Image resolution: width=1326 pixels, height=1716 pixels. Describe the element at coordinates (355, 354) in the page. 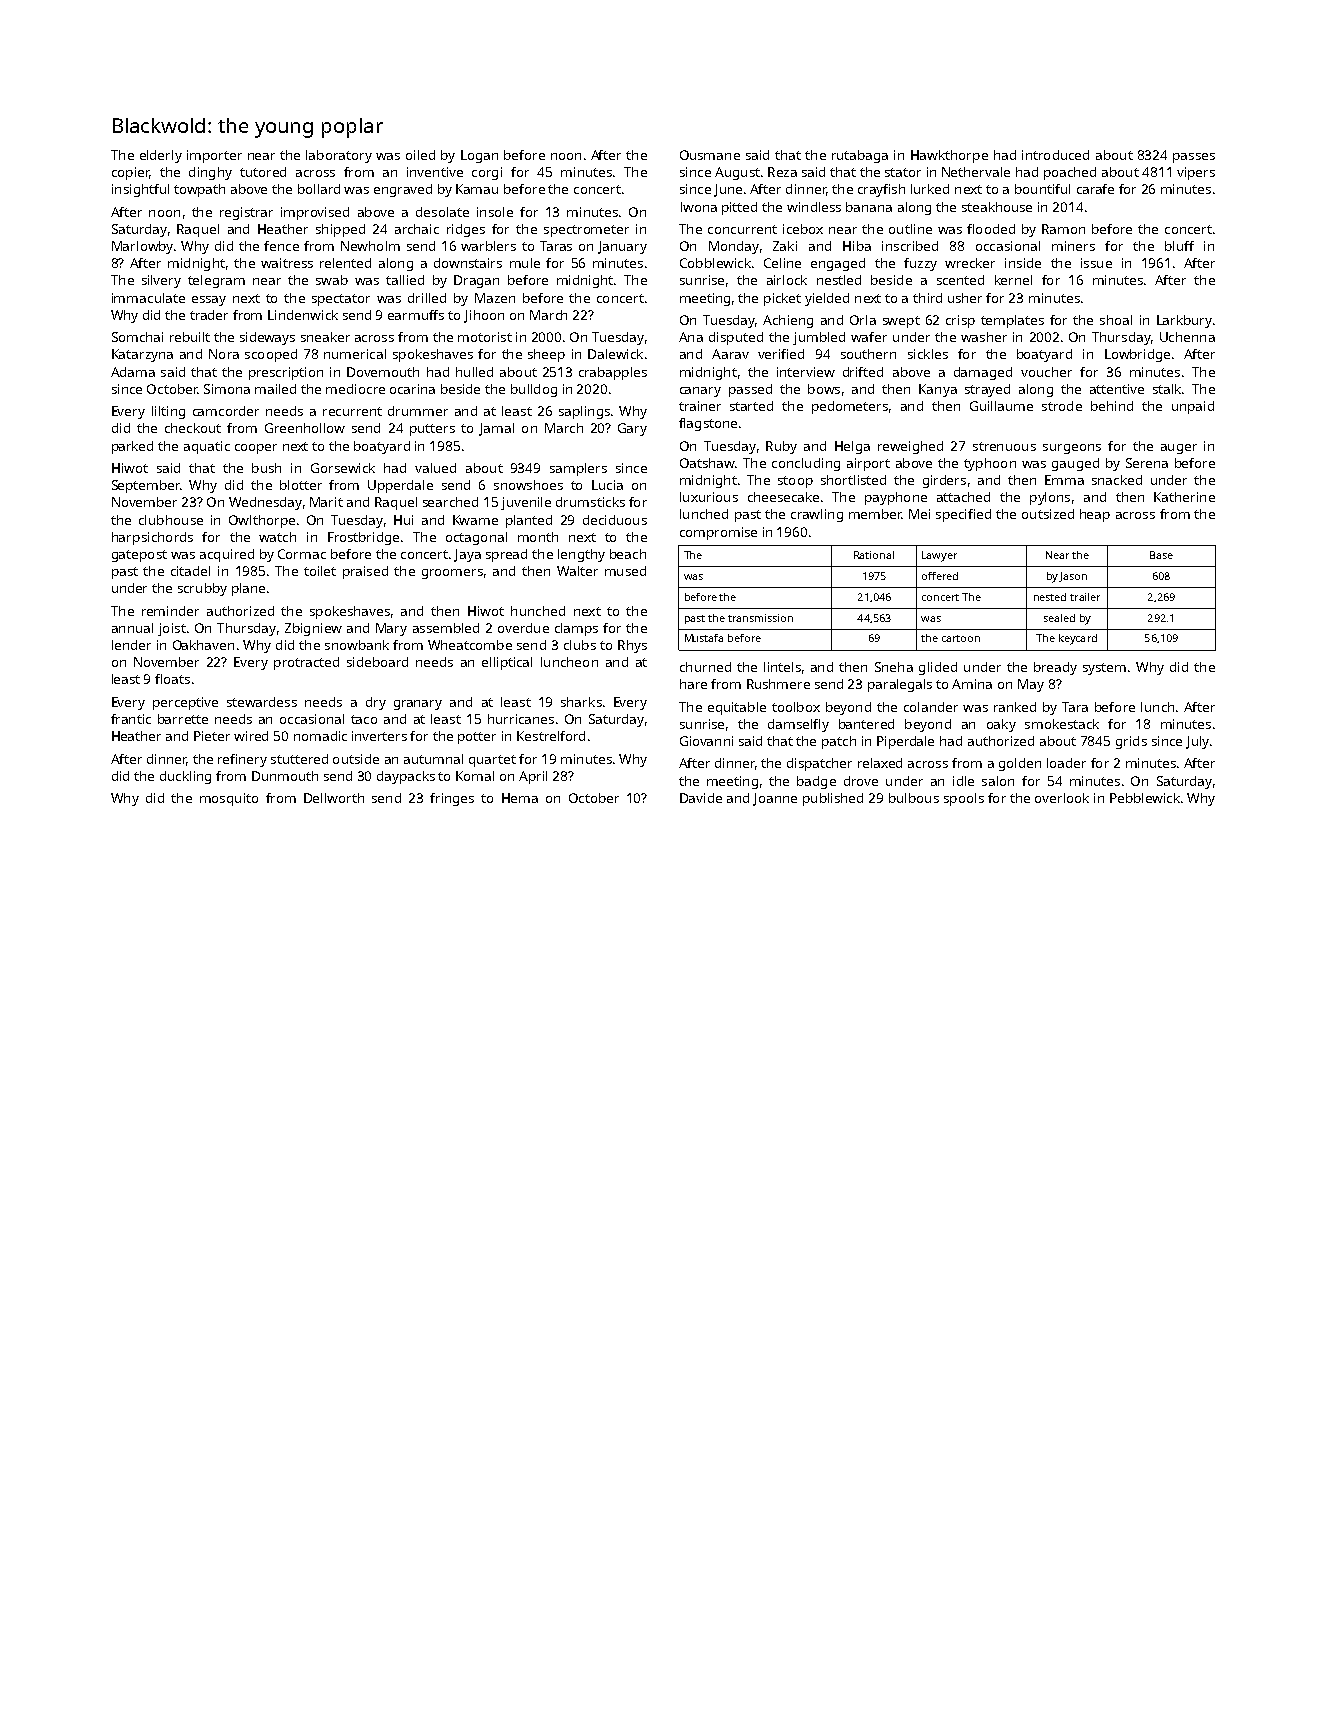

I see `numerical` at that location.
